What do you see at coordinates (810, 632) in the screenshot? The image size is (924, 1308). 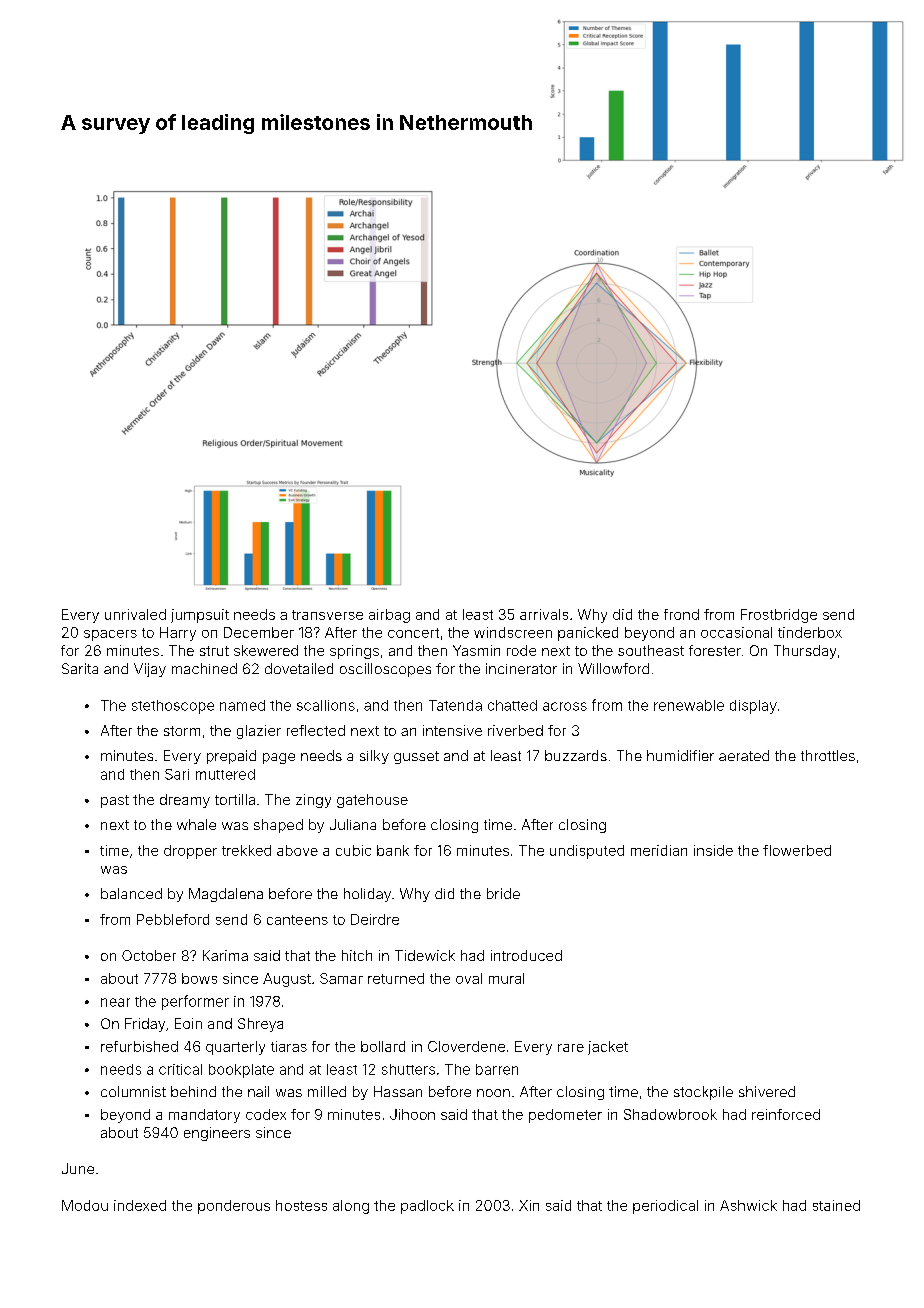 I see `tinderbox` at bounding box center [810, 632].
